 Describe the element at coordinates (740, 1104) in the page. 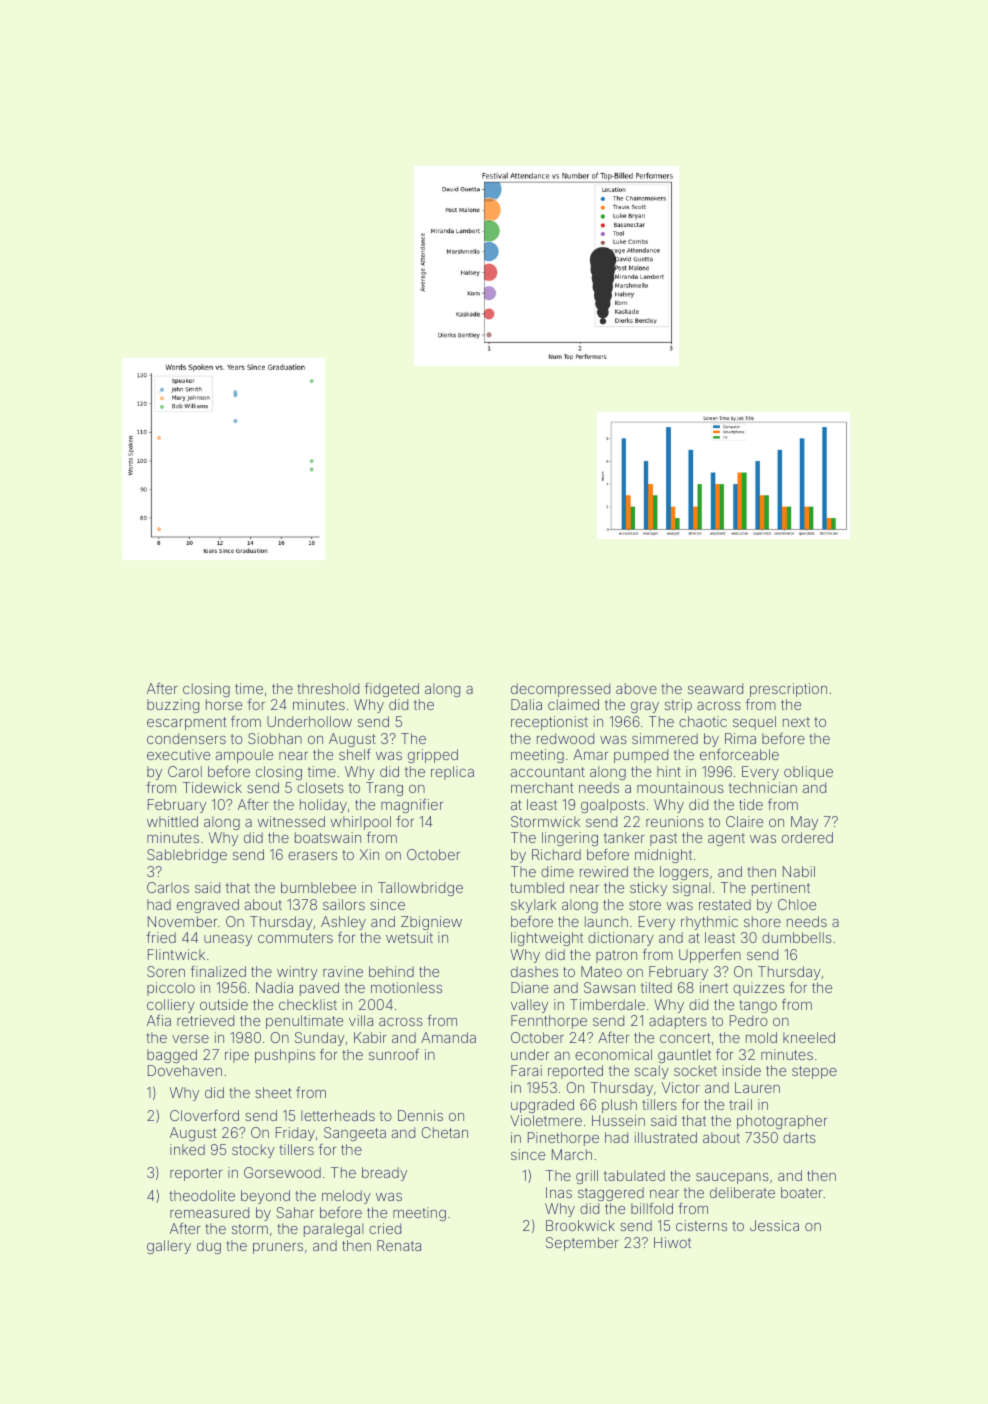

I see `trail` at that location.
